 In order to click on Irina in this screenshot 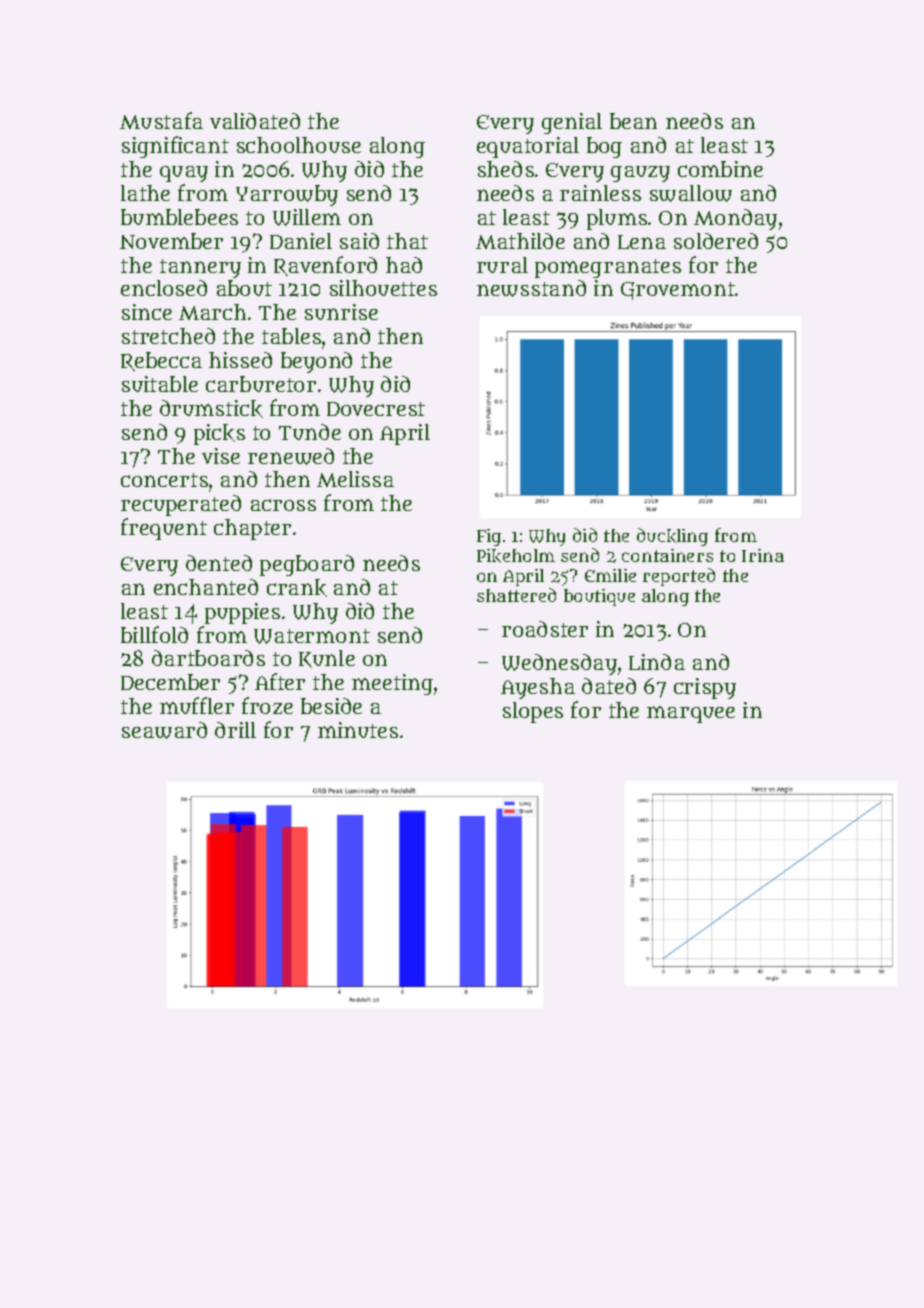, I will do `click(763, 555)`.
